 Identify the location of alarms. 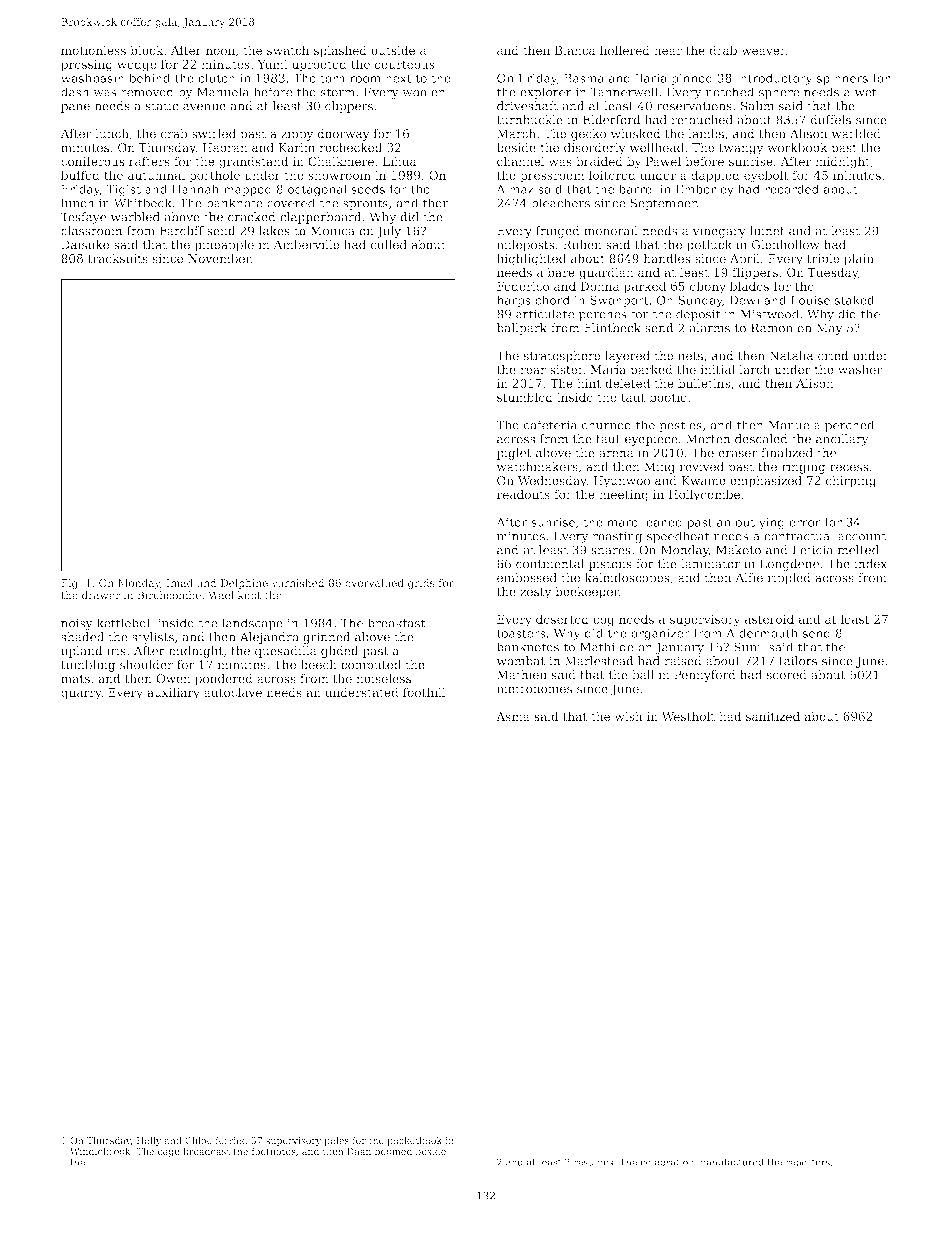
(709, 328).
